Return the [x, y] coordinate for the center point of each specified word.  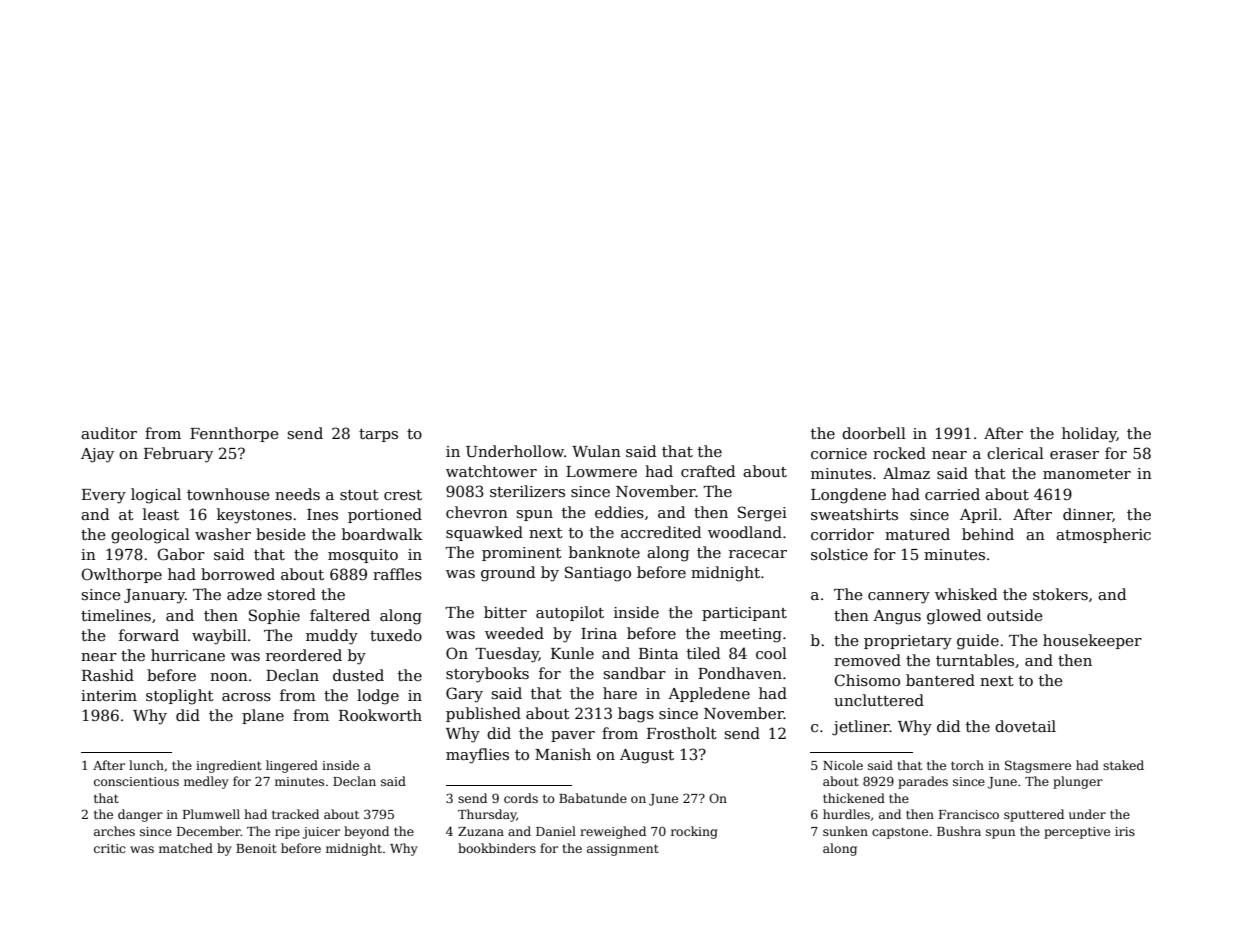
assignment [623, 850]
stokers [1060, 594]
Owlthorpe [122, 575]
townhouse [228, 494]
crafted [708, 471]
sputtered [1034, 815]
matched [186, 848]
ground [508, 574]
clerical [1015, 453]
